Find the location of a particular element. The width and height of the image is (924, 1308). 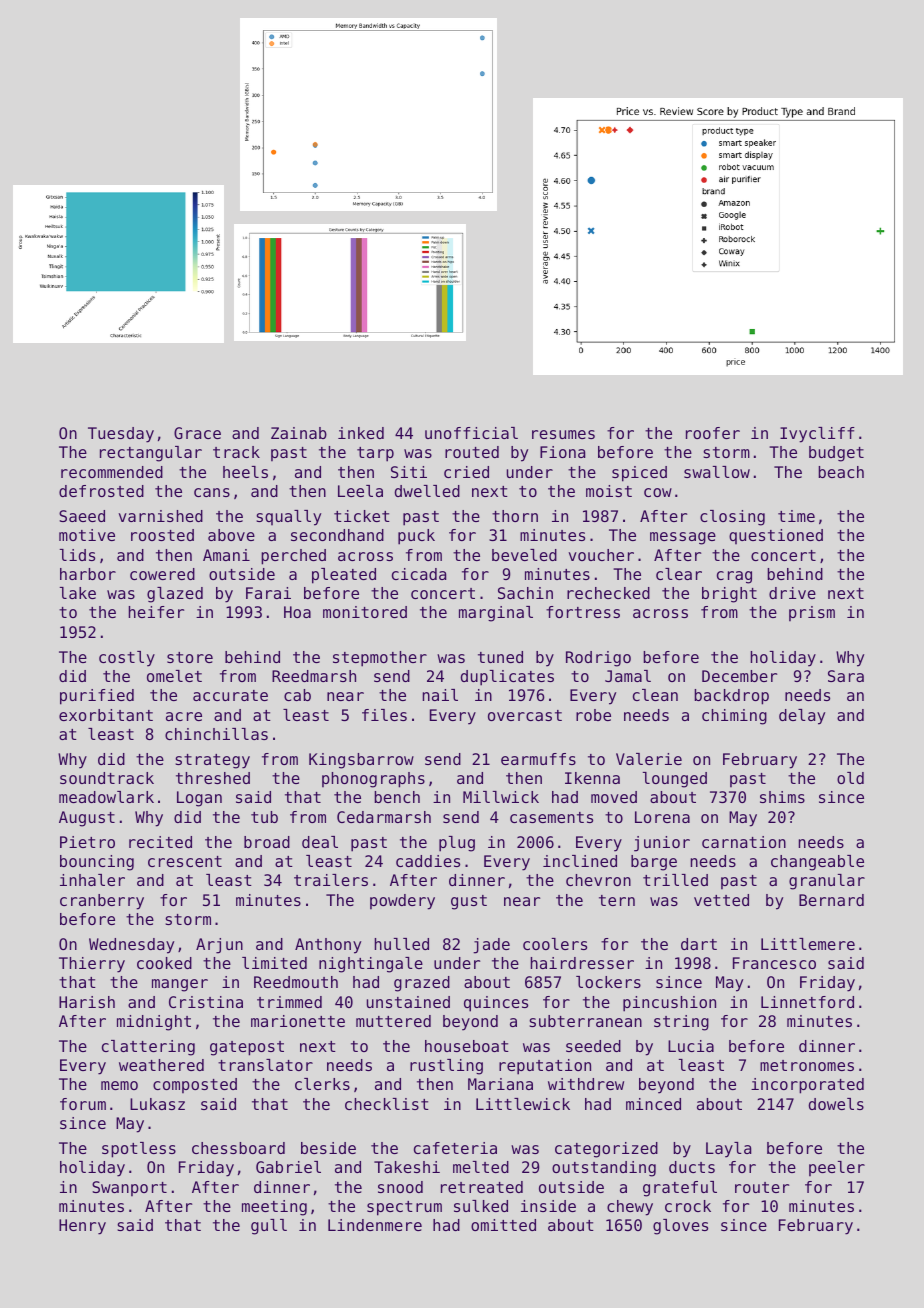

omitted is located at coordinates (503, 1225).
